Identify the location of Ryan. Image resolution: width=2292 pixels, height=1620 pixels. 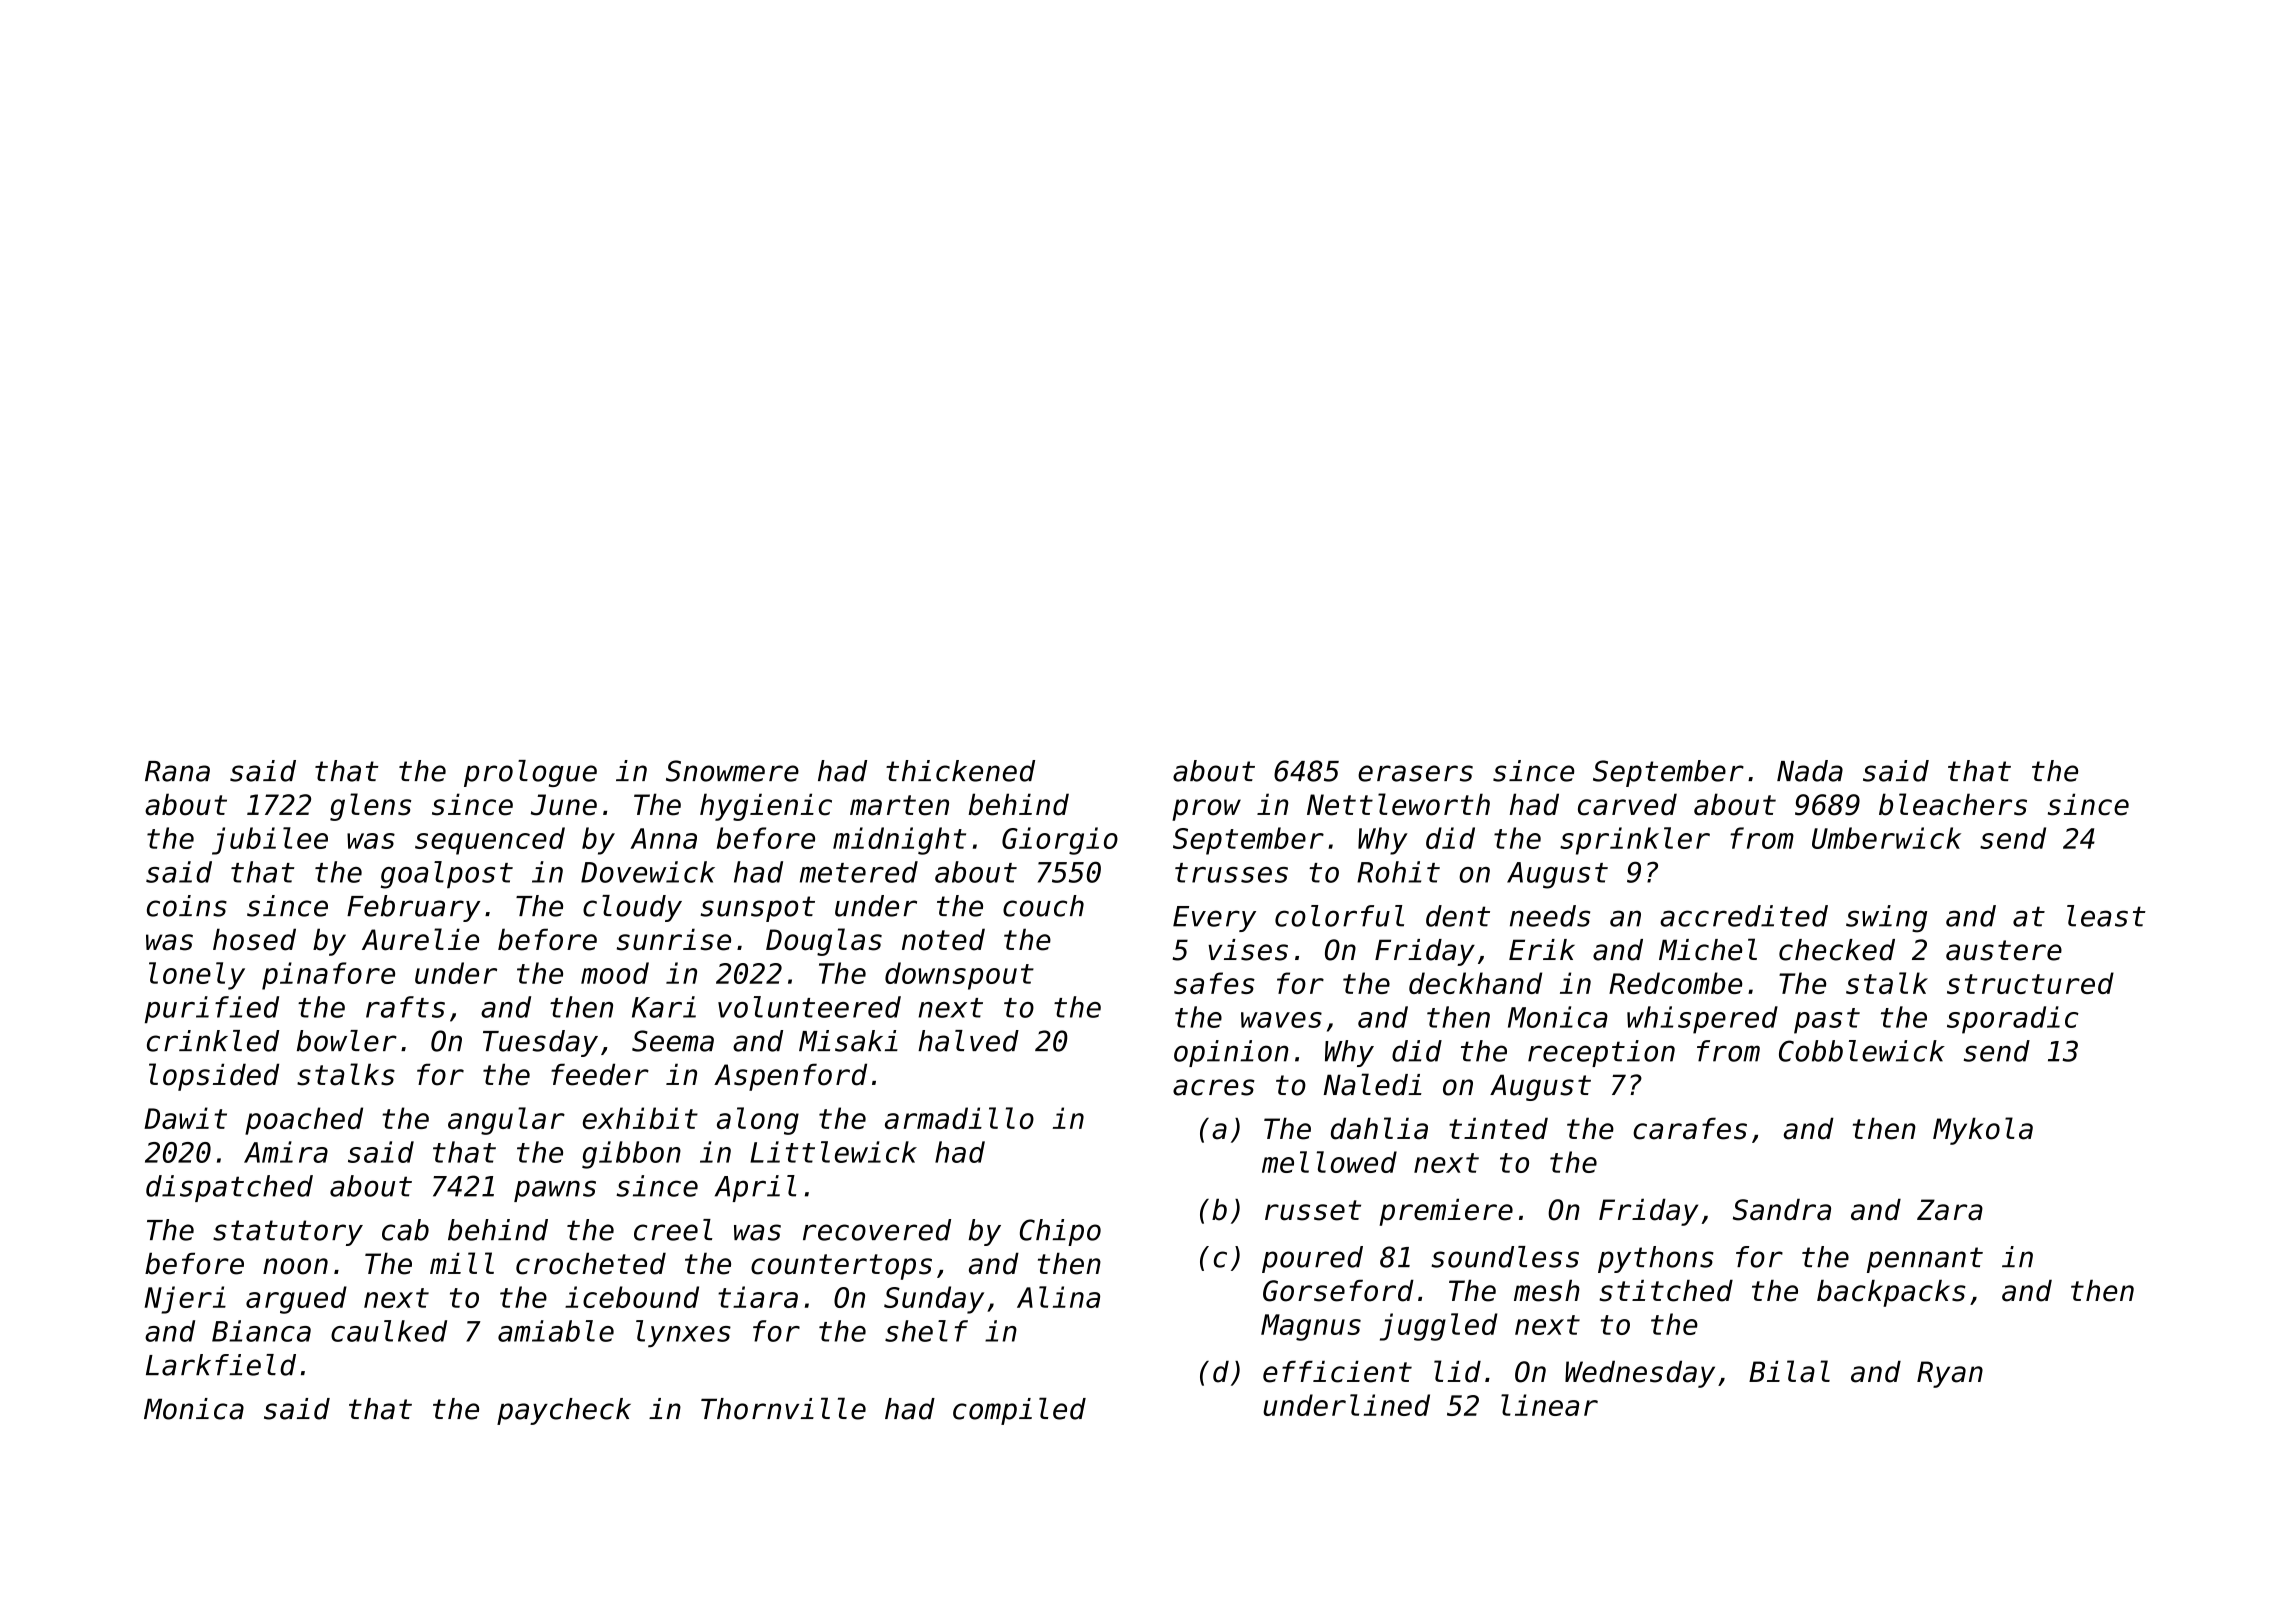
(1950, 1374).
